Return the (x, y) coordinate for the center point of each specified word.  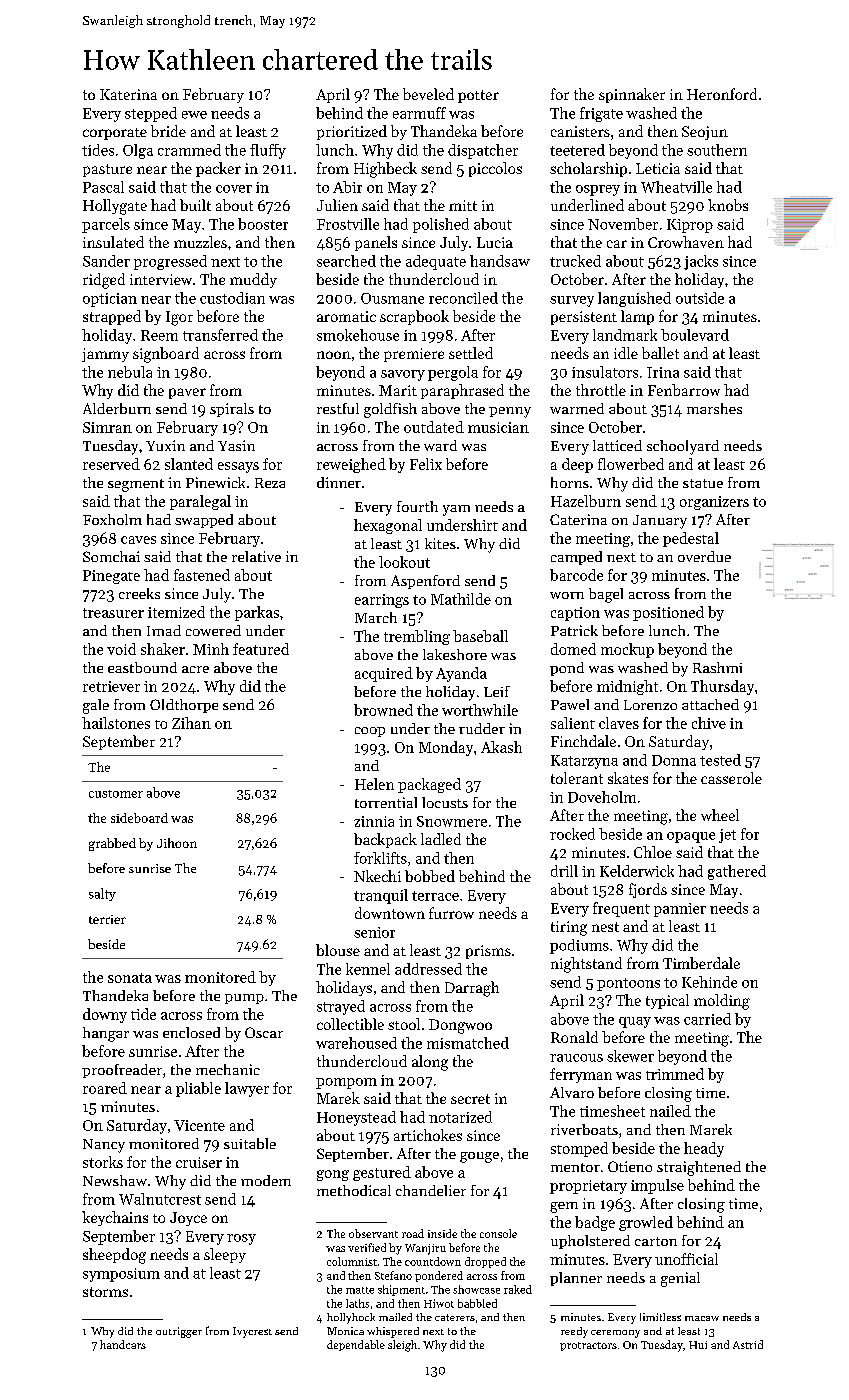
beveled (428, 94)
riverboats (584, 1129)
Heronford (722, 94)
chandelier (431, 1190)
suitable (250, 1143)
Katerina (128, 94)
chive (709, 723)
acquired (384, 674)
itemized (176, 612)
